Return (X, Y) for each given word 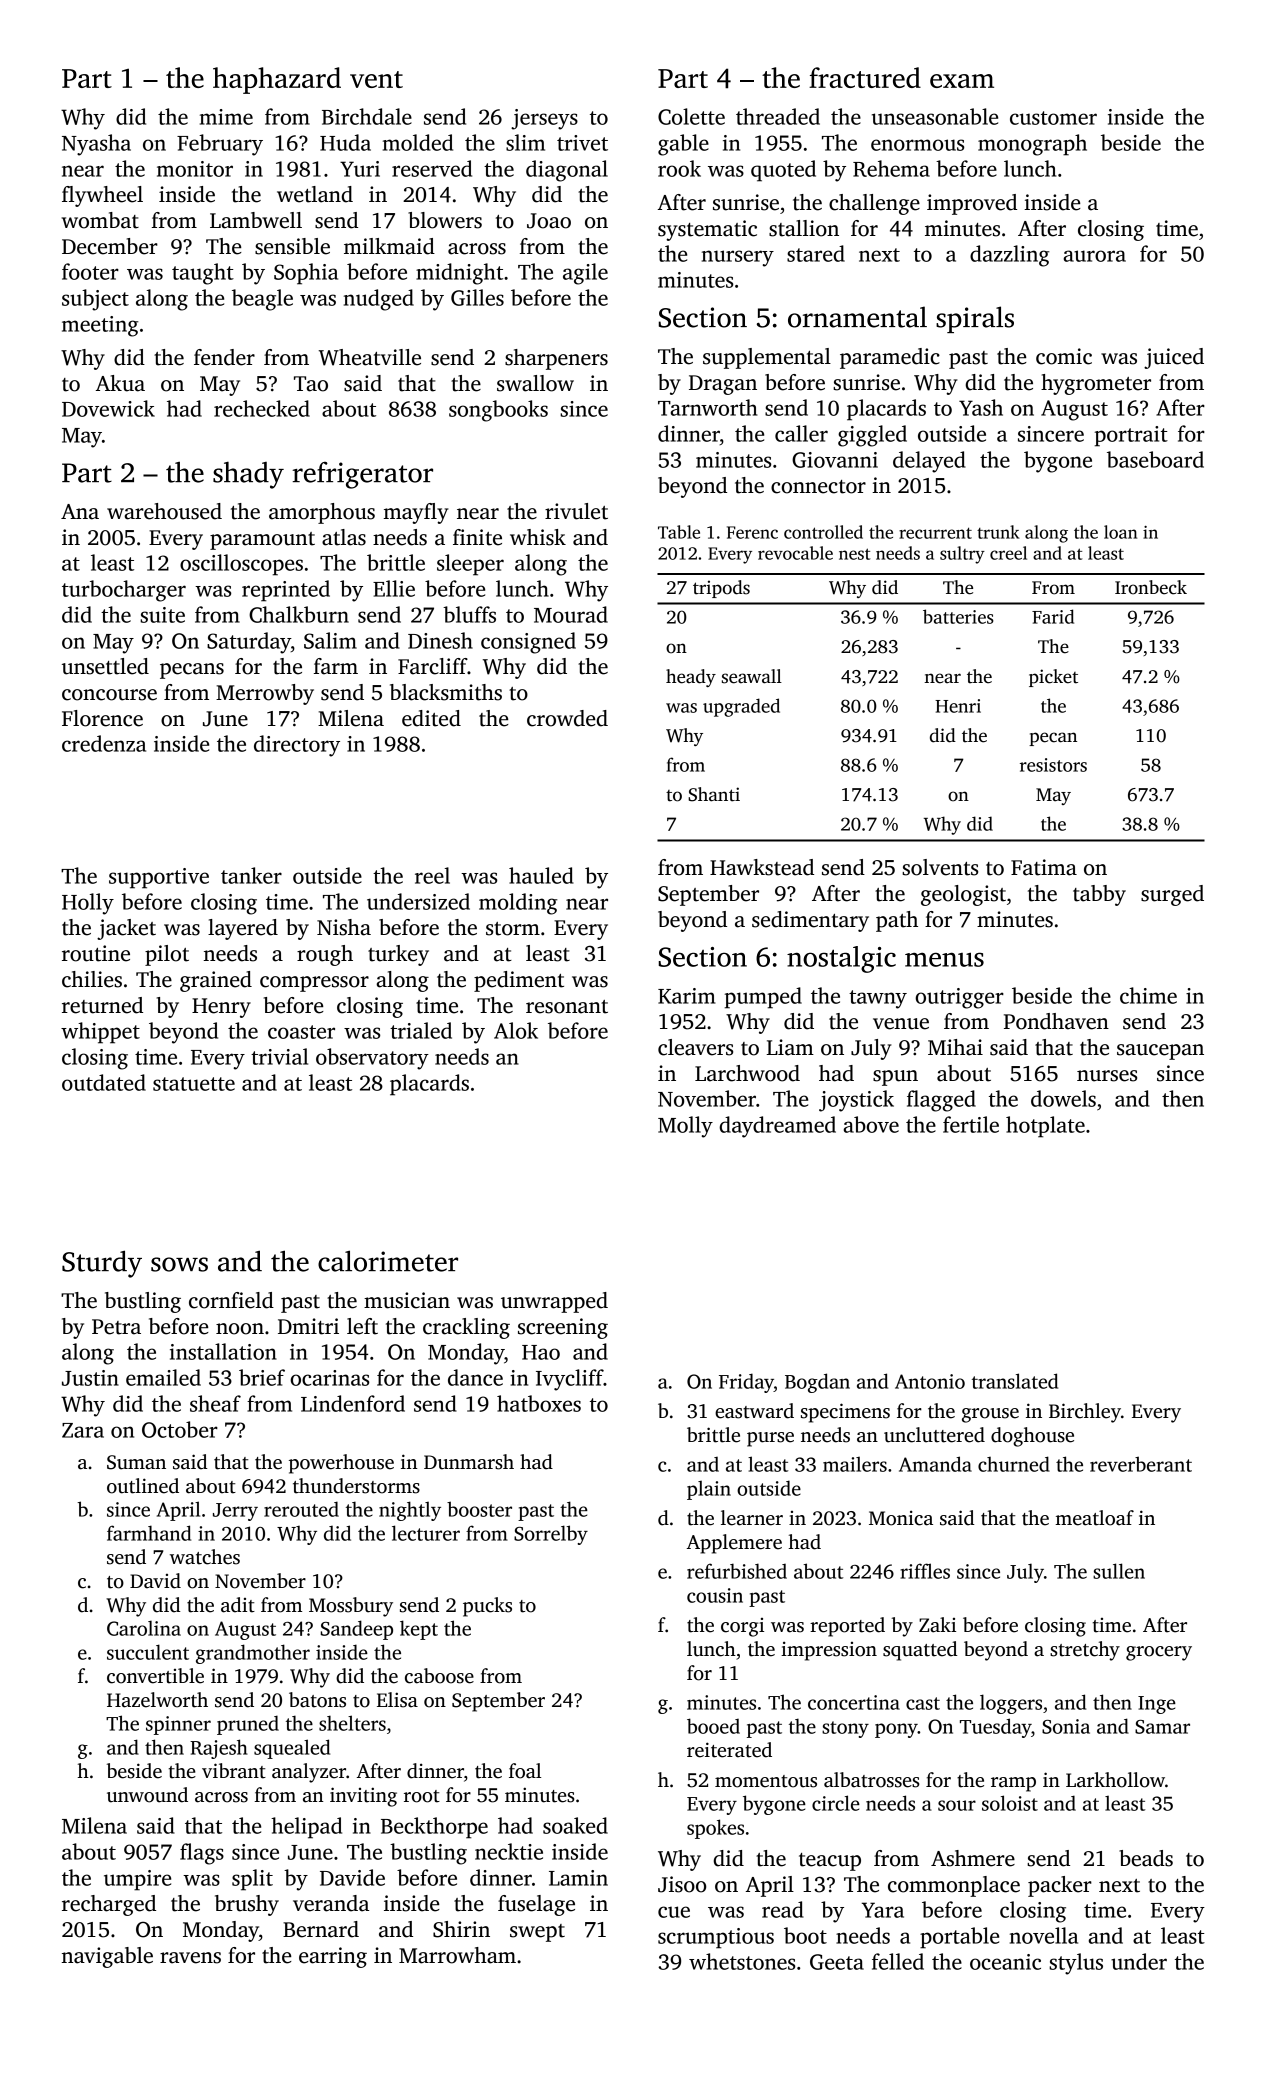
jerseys (544, 119)
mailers (855, 1464)
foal (525, 1771)
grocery (1159, 1653)
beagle (262, 300)
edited (431, 718)
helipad (306, 1828)
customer (1053, 118)
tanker (251, 875)
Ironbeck (1151, 587)
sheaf (215, 1403)
